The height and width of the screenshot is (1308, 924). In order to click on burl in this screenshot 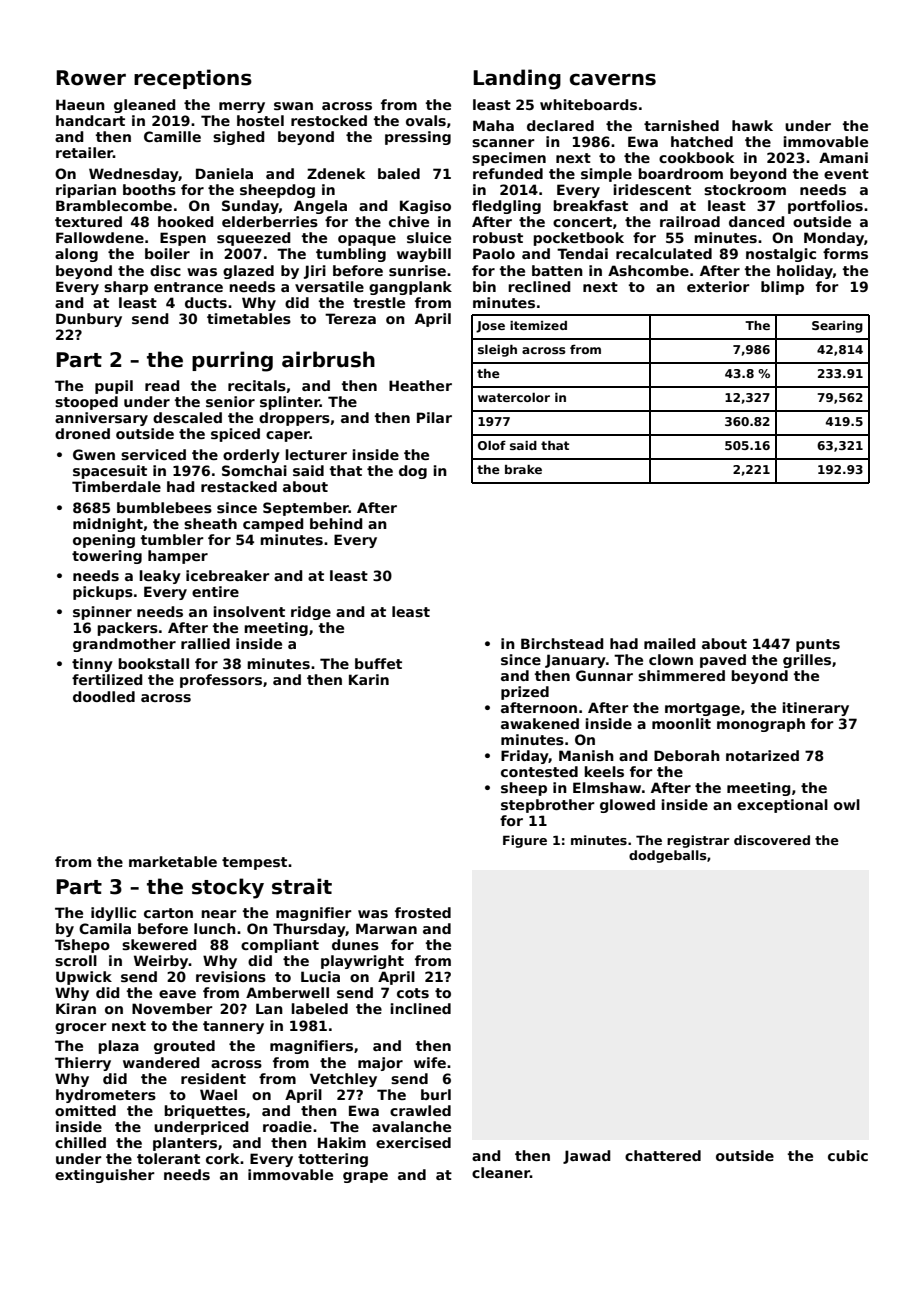, I will do `click(436, 1094)`.
